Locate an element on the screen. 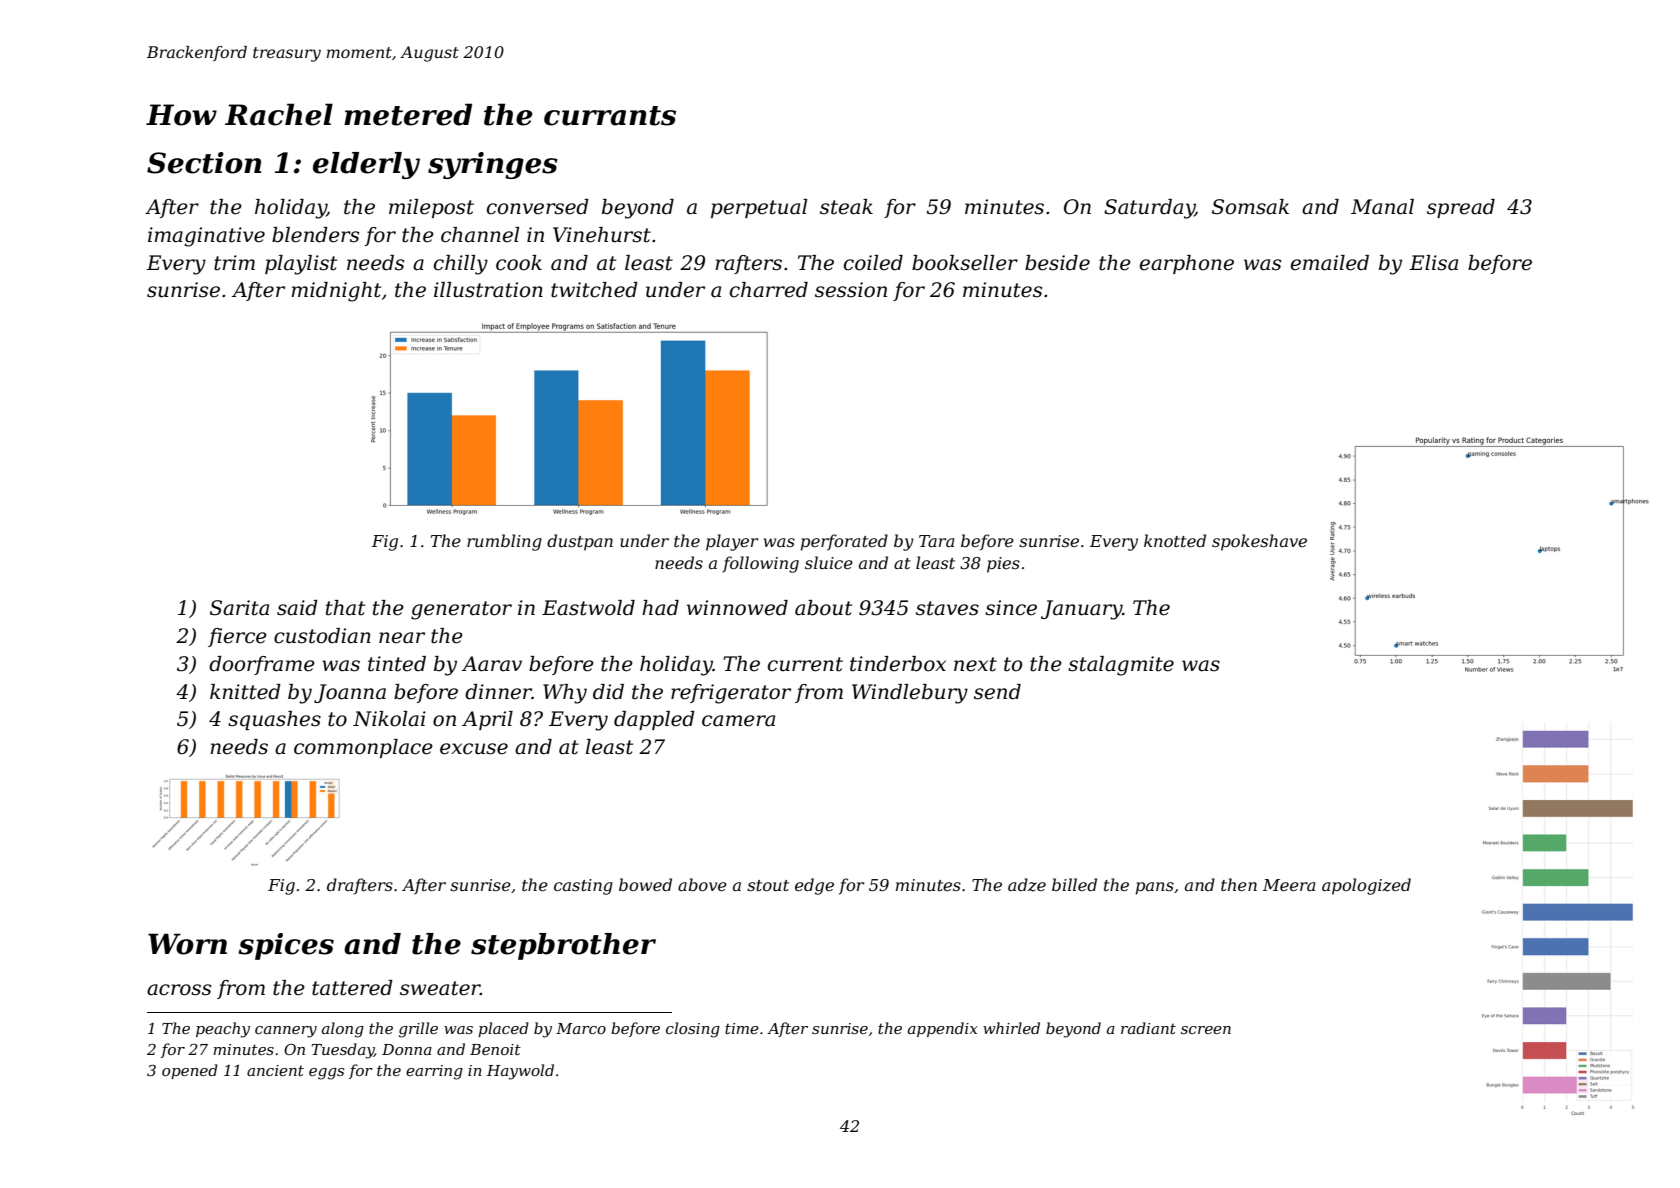 The image size is (1680, 1188). steak is located at coordinates (846, 207).
